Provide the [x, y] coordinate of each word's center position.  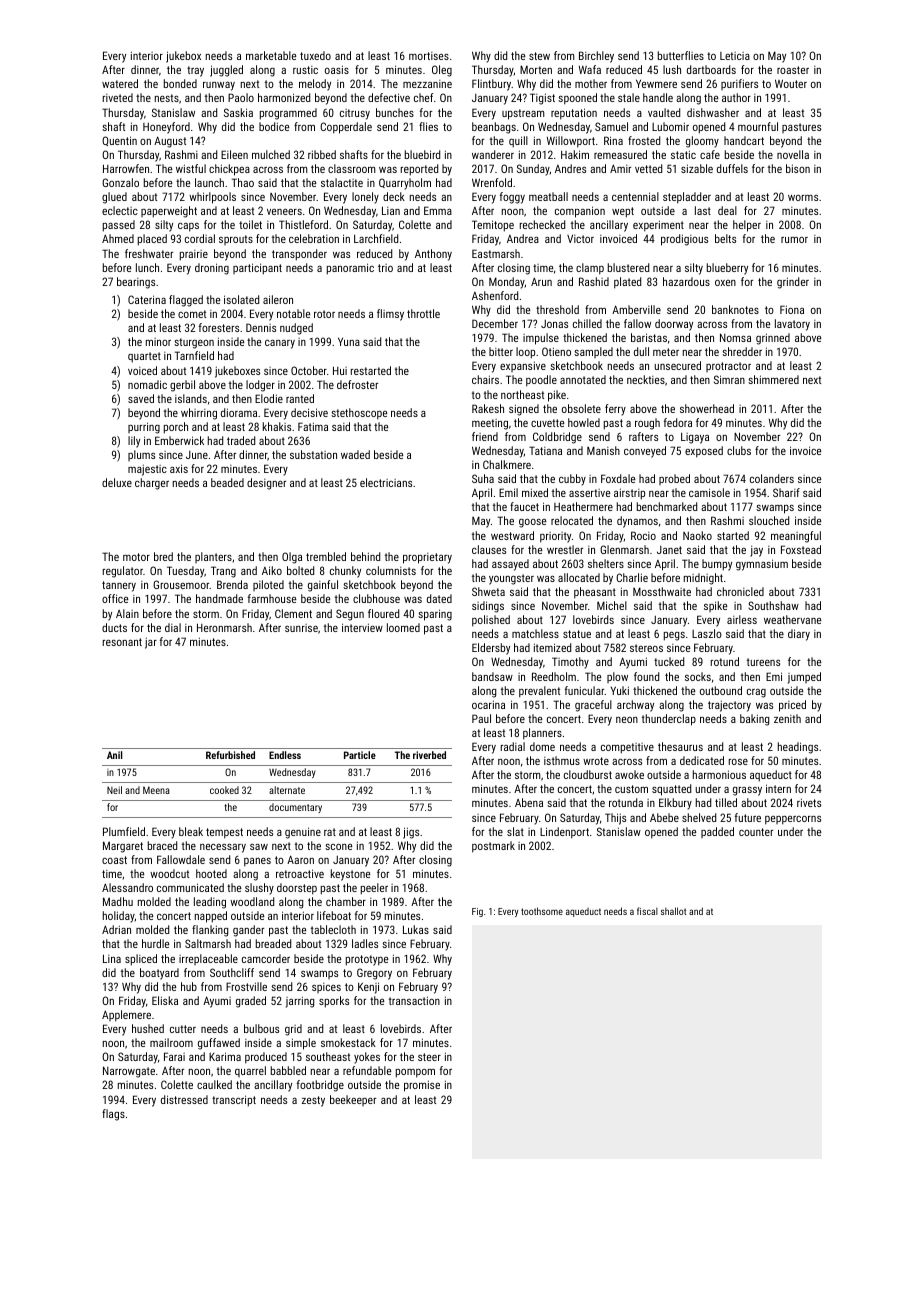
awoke [629, 774]
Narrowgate [129, 1072]
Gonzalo [120, 182]
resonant [122, 642]
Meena [156, 790]
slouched [769, 520]
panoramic [350, 269]
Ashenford [495, 295]
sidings [488, 607]
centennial [635, 196]
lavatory [792, 325]
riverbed [429, 755]
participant [257, 269]
